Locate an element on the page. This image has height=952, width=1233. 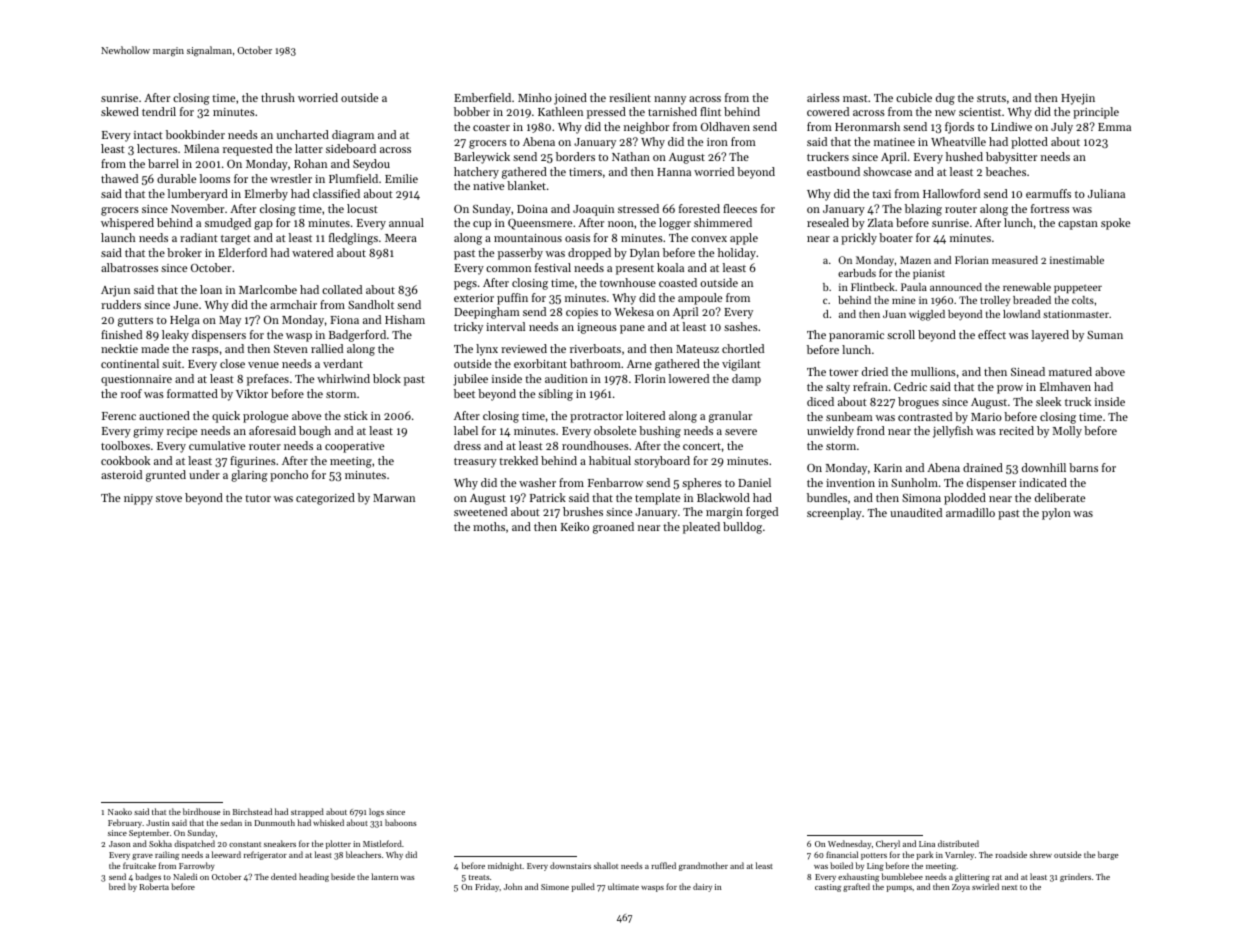
thrush is located at coordinates (278, 97).
